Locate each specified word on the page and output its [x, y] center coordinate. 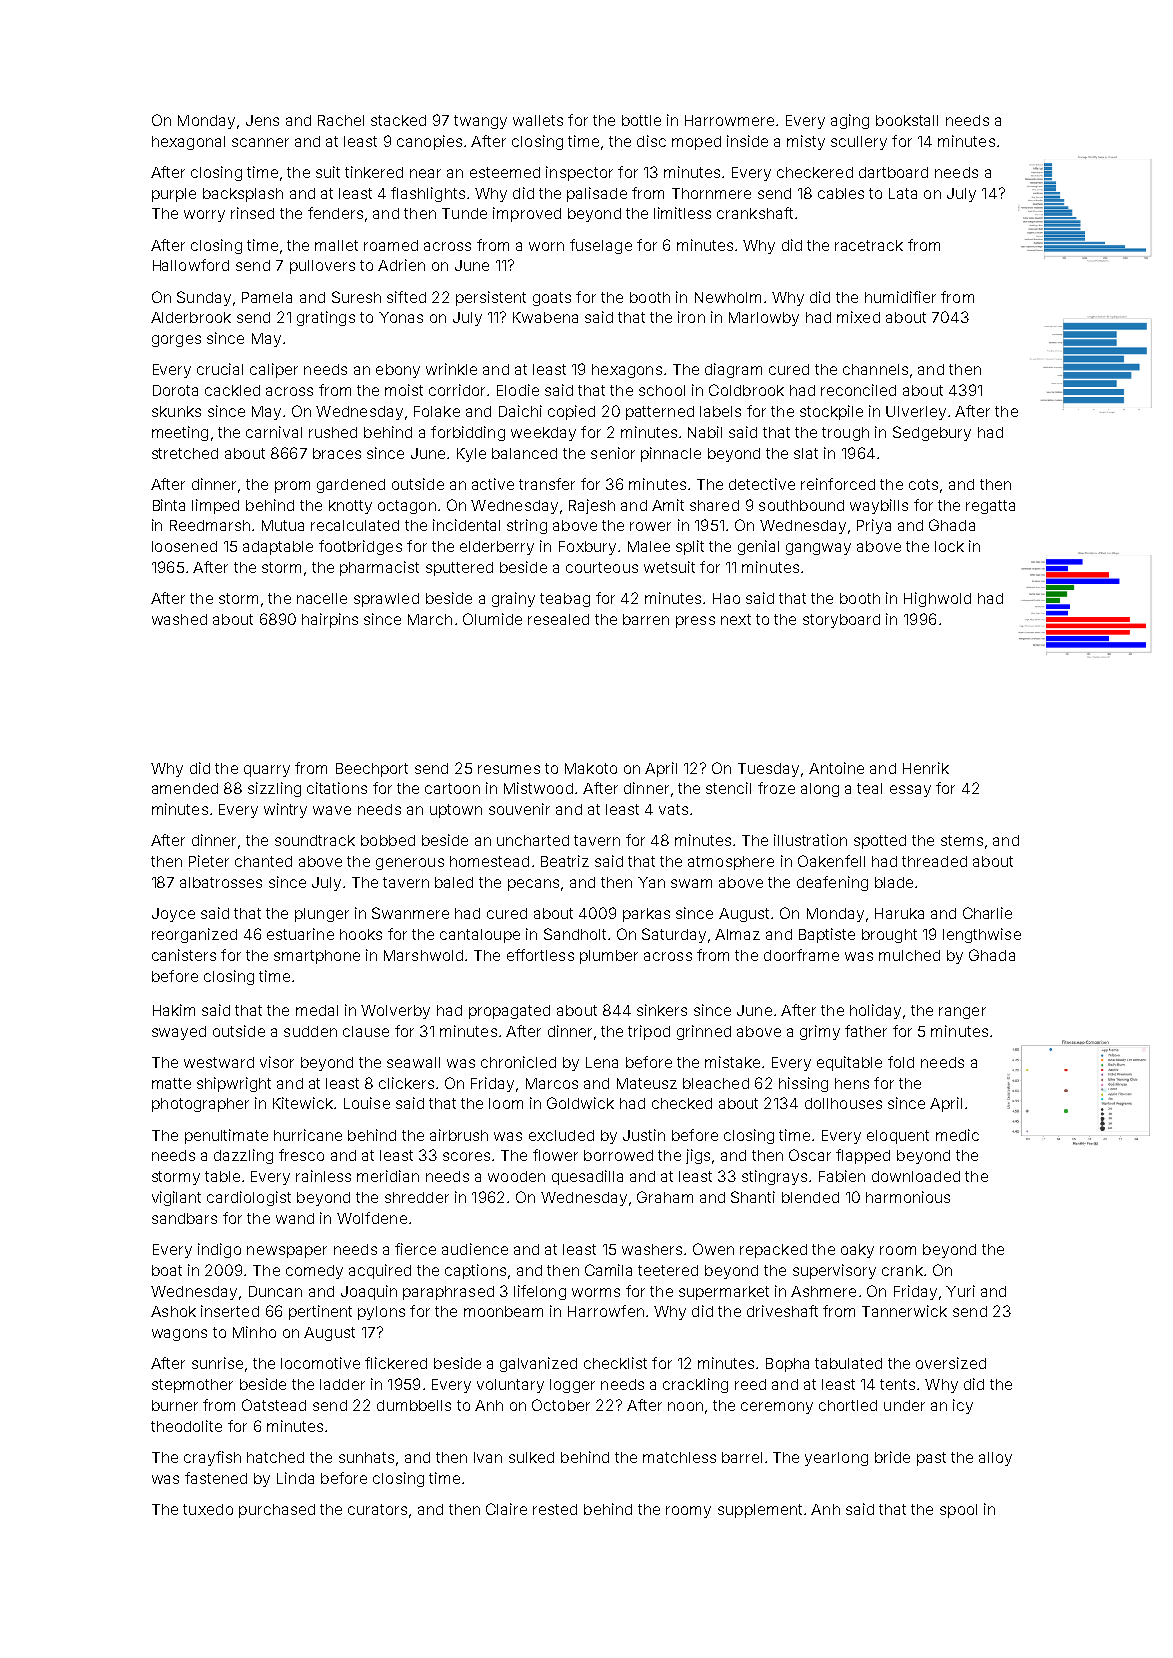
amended [185, 788]
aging [850, 121]
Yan [651, 882]
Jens [262, 120]
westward [219, 1062]
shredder [417, 1197]
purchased [277, 1511]
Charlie [987, 913]
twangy [480, 122]
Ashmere [823, 1291]
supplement [760, 1511]
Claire [506, 1509]
